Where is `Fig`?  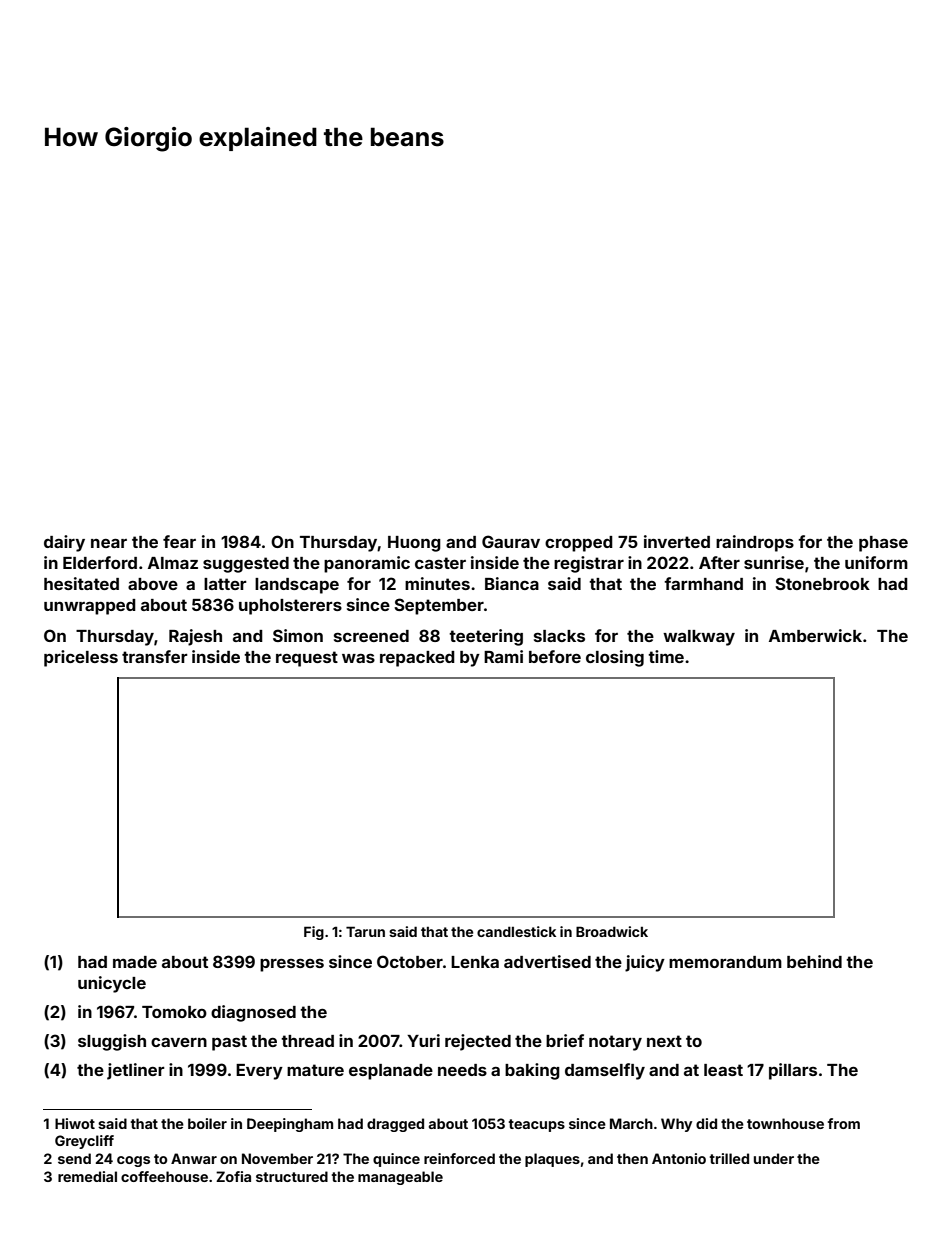
Fig is located at coordinates (314, 933).
